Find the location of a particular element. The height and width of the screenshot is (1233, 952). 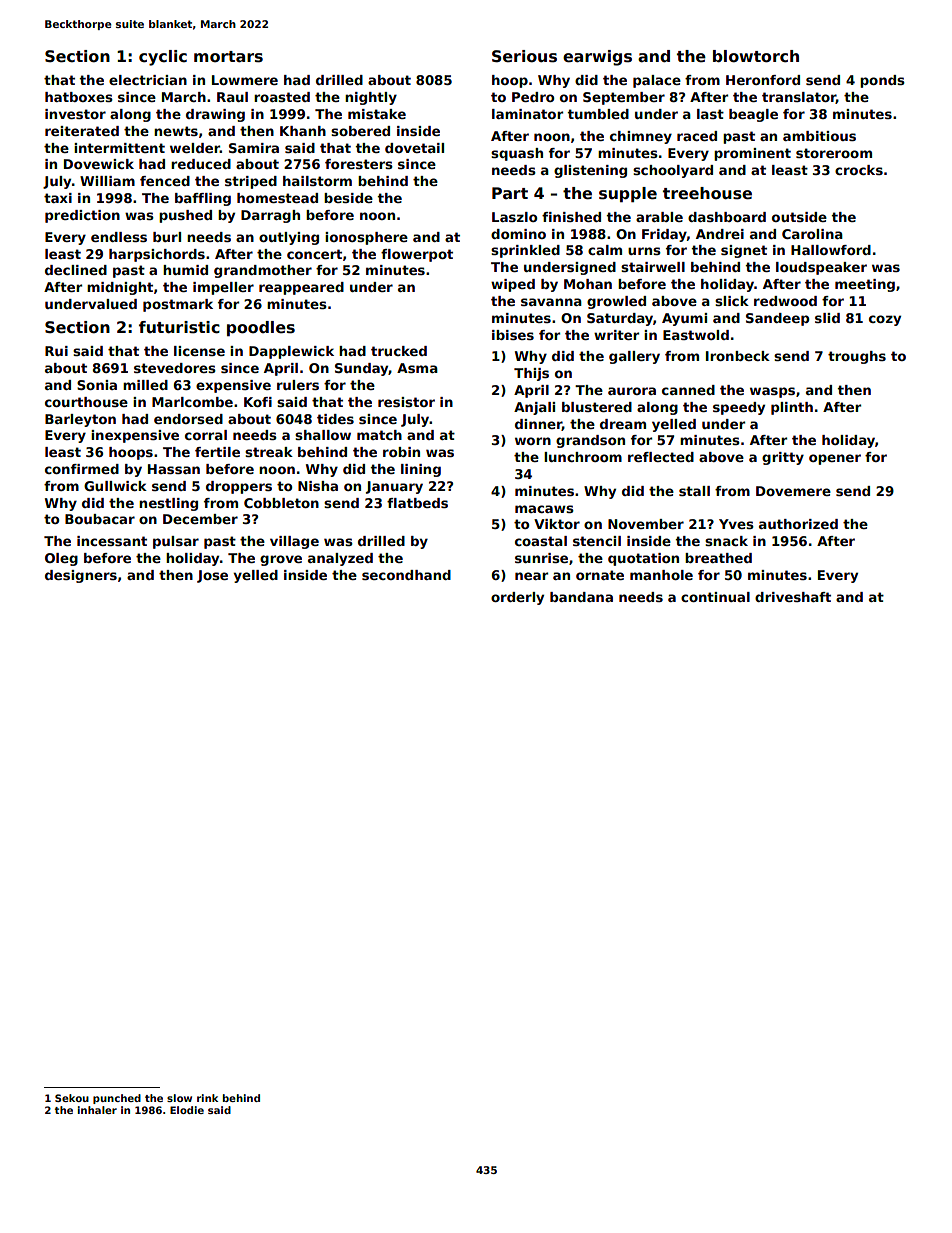

designers is located at coordinates (81, 576).
